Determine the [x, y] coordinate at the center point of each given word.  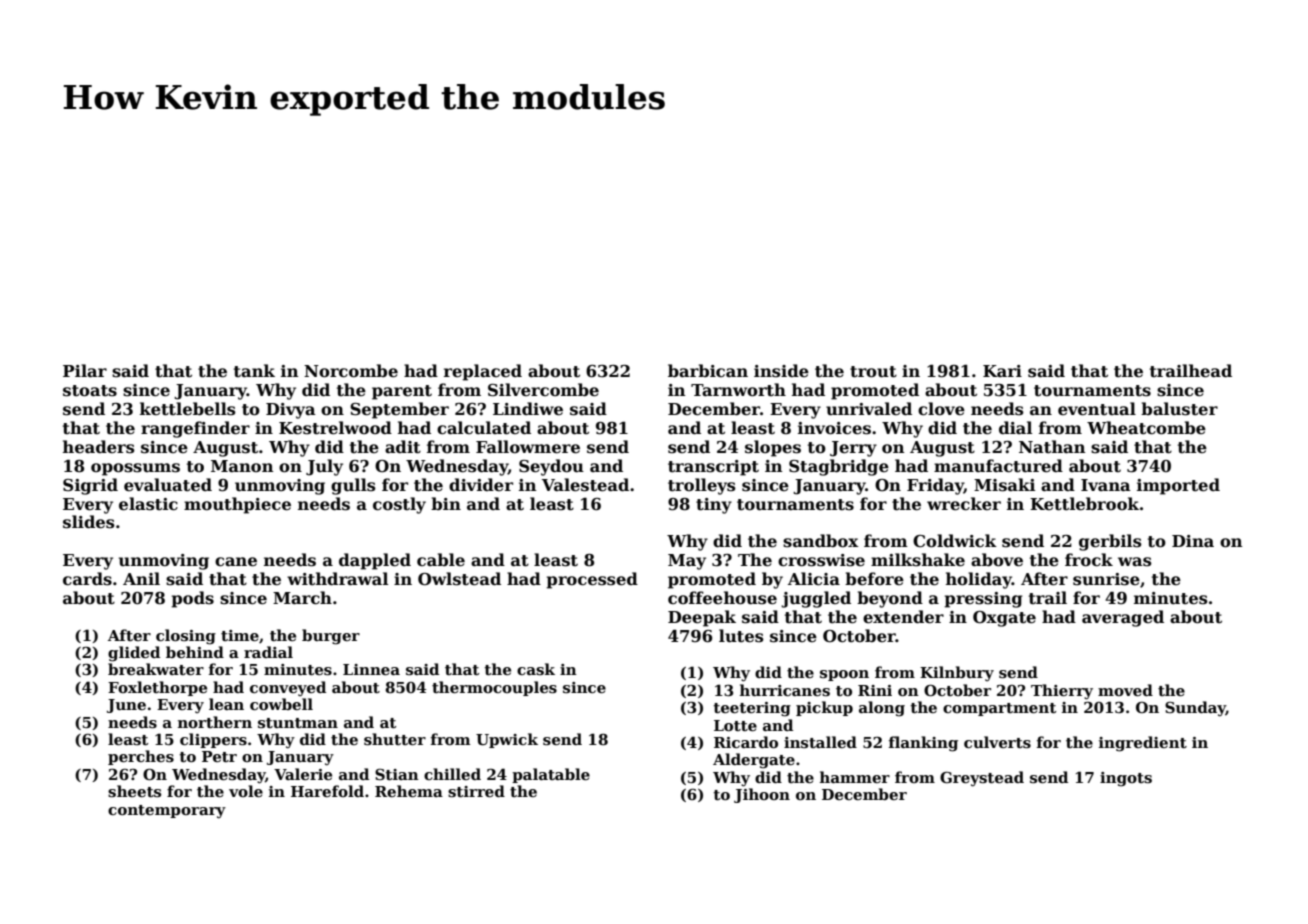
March [302, 598]
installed [820, 742]
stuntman [298, 723]
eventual [1097, 409]
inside [781, 371]
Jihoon [762, 795]
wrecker [964, 504]
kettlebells [188, 409]
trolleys [702, 486]
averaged [1123, 618]
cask [536, 669]
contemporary [167, 812]
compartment [999, 709]
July [324, 467]
